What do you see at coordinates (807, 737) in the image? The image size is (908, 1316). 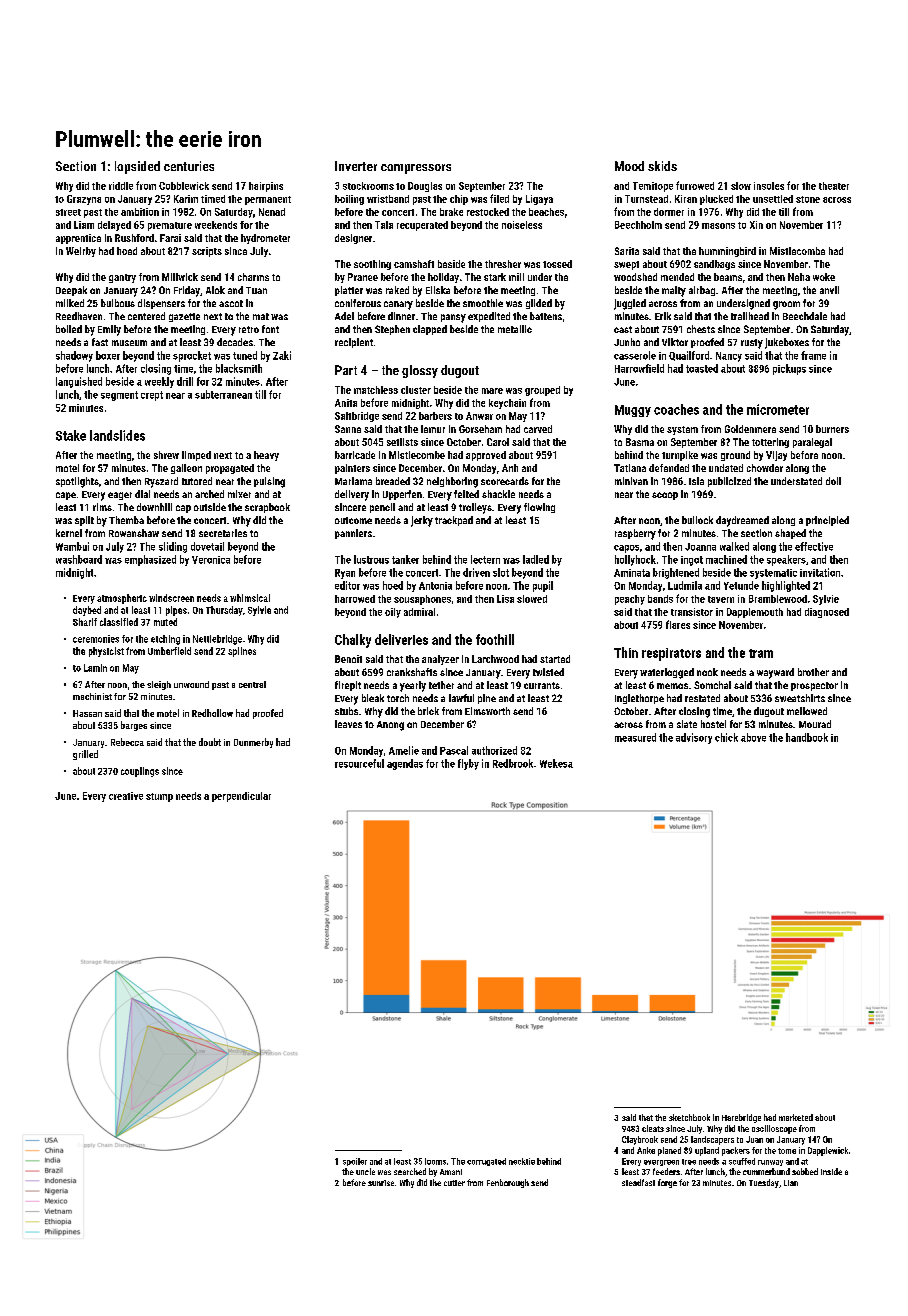 I see `handbook` at bounding box center [807, 737].
